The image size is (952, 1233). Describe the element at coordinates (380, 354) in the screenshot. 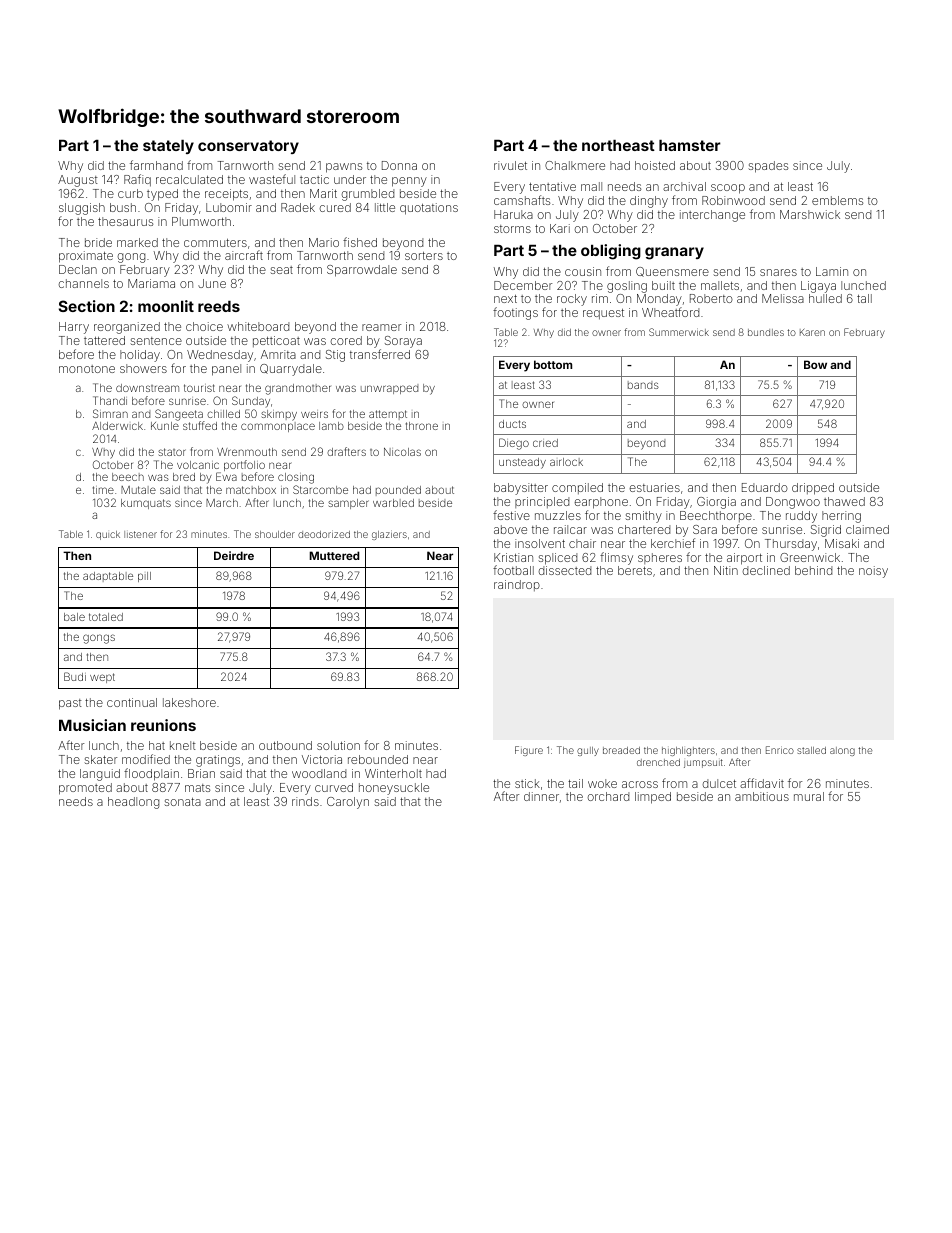

I see `transferred` at that location.
